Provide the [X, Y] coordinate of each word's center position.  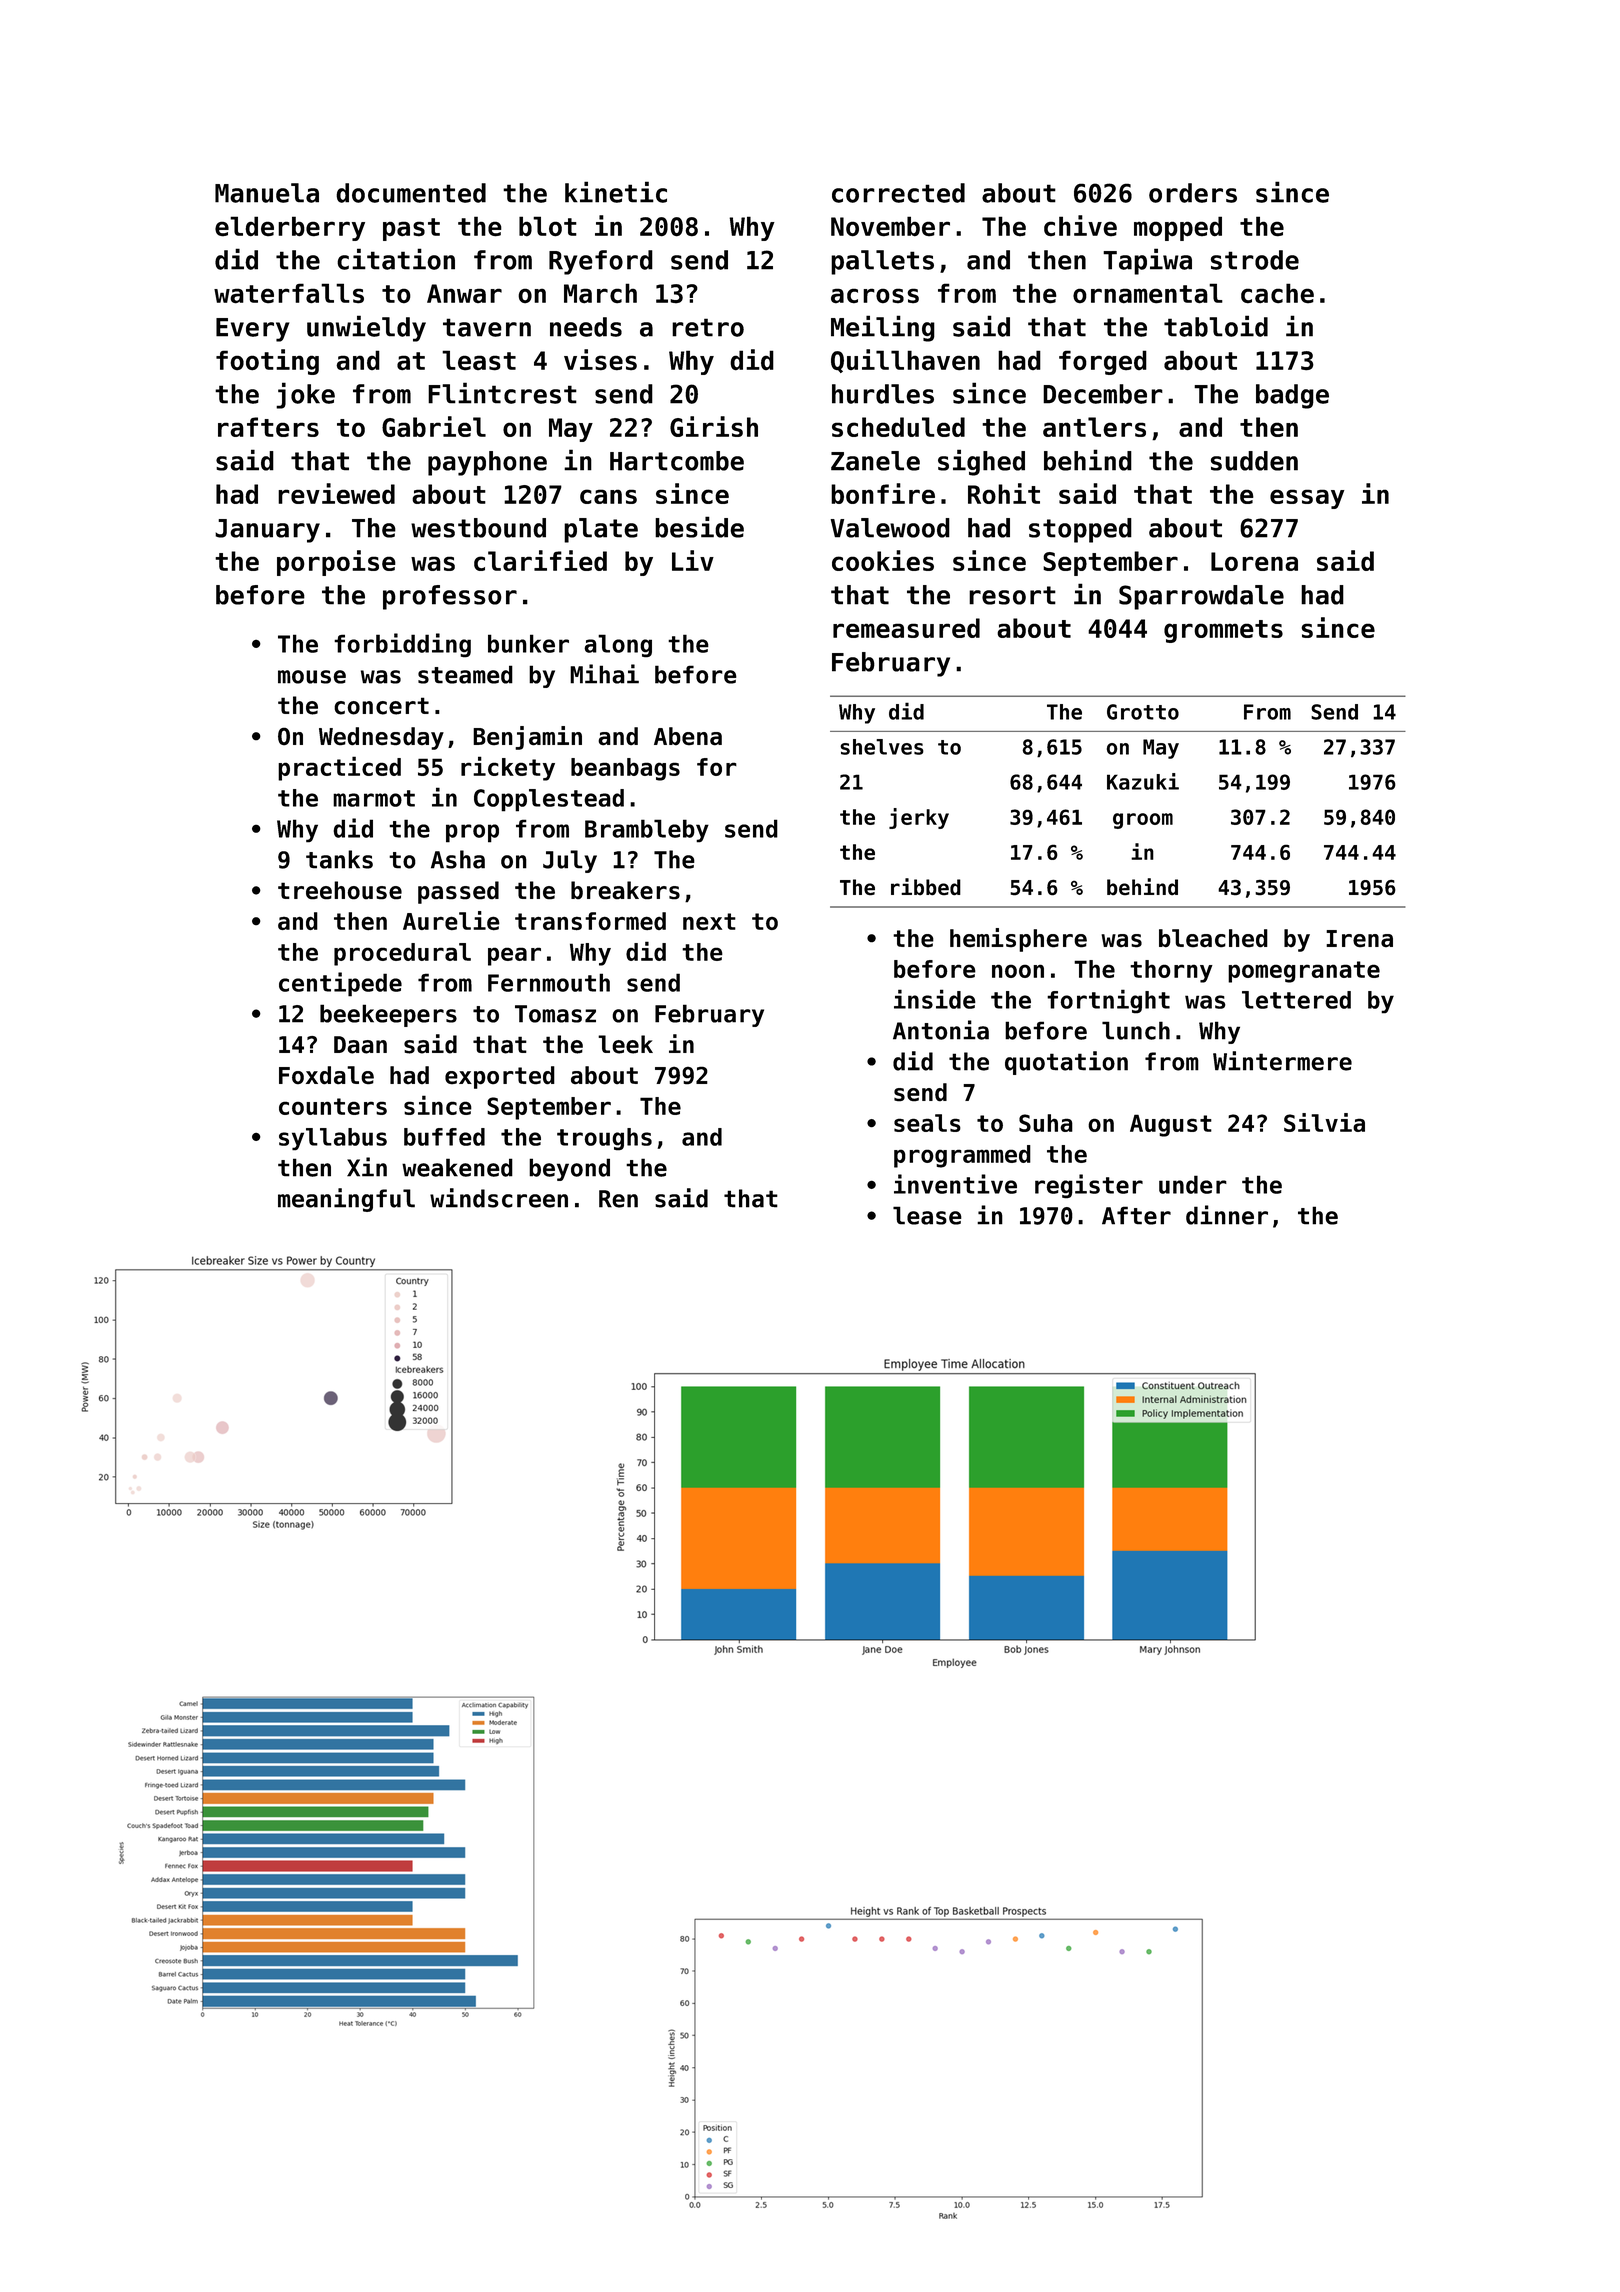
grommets [1223, 631]
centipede [340, 984]
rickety [508, 768]
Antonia [941, 1030]
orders [1193, 193]
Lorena [1254, 561]
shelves [882, 747]
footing [267, 362]
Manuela [267, 193]
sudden [1254, 461]
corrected [898, 193]
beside [699, 527]
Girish [714, 426]
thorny [1171, 971]
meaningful [346, 1200]
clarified [540, 560]
